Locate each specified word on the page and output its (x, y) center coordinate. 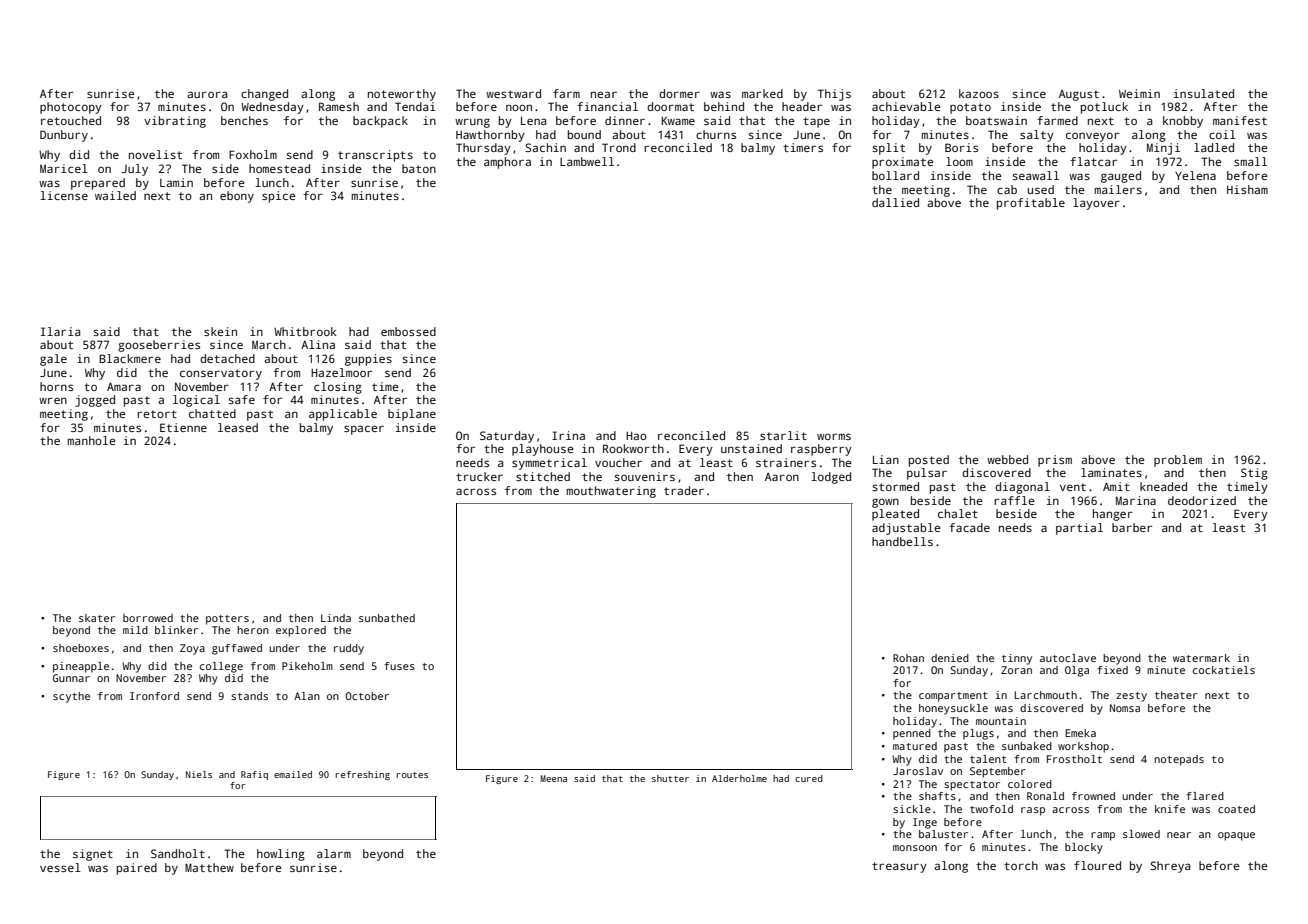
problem (1178, 461)
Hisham (1247, 189)
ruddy (349, 649)
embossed (408, 331)
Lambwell (587, 161)
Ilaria (60, 331)
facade (969, 527)
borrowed (148, 618)
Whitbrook (305, 331)
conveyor (1092, 137)
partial (1079, 529)
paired (137, 869)
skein (220, 331)
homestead (279, 168)
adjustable (906, 529)
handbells (902, 541)
